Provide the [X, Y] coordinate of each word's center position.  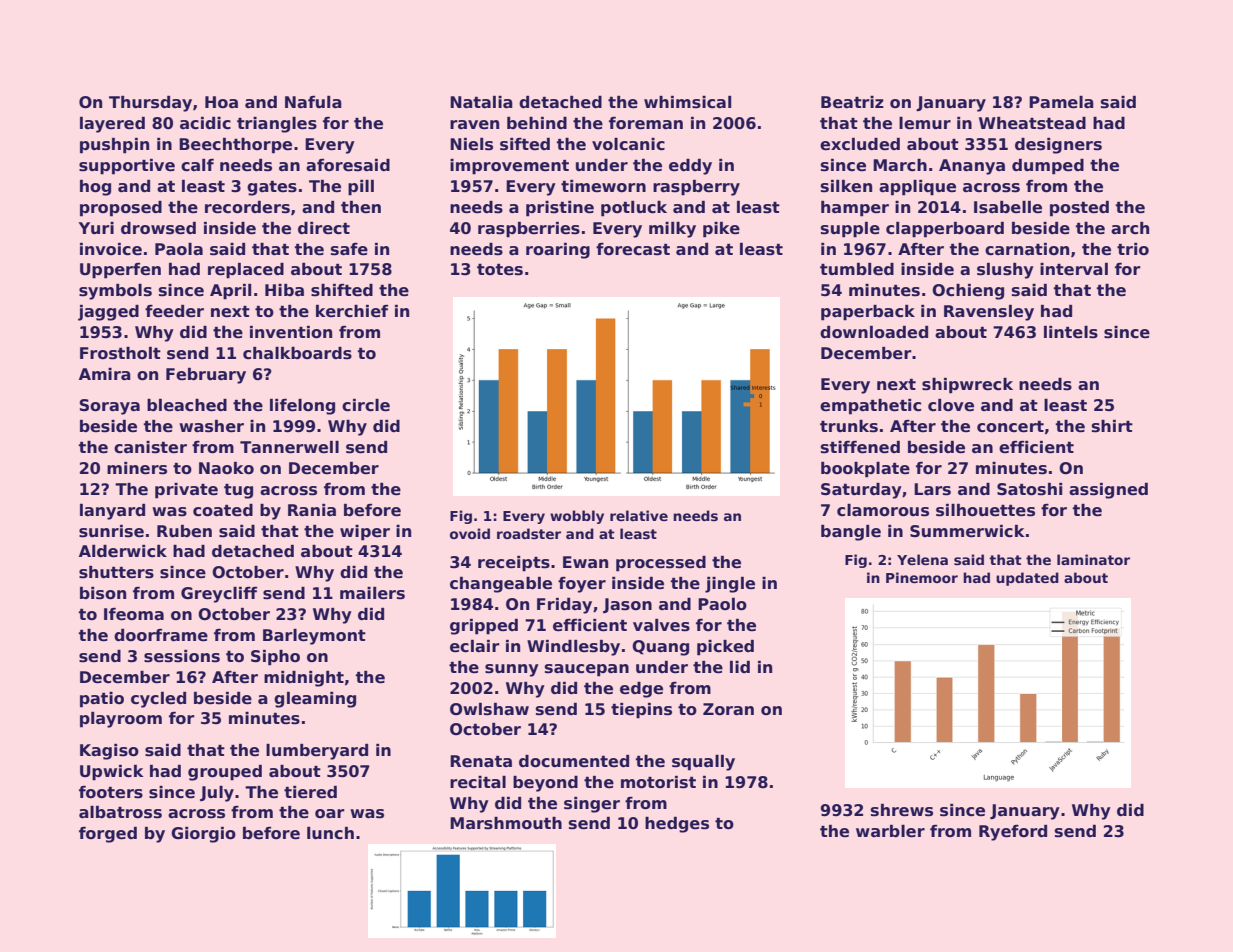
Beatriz [852, 102]
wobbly [577, 517]
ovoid [470, 533]
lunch [330, 833]
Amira [105, 374]
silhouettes [985, 510]
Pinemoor [922, 577]
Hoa [221, 102]
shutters [116, 572]
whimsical [687, 102]
